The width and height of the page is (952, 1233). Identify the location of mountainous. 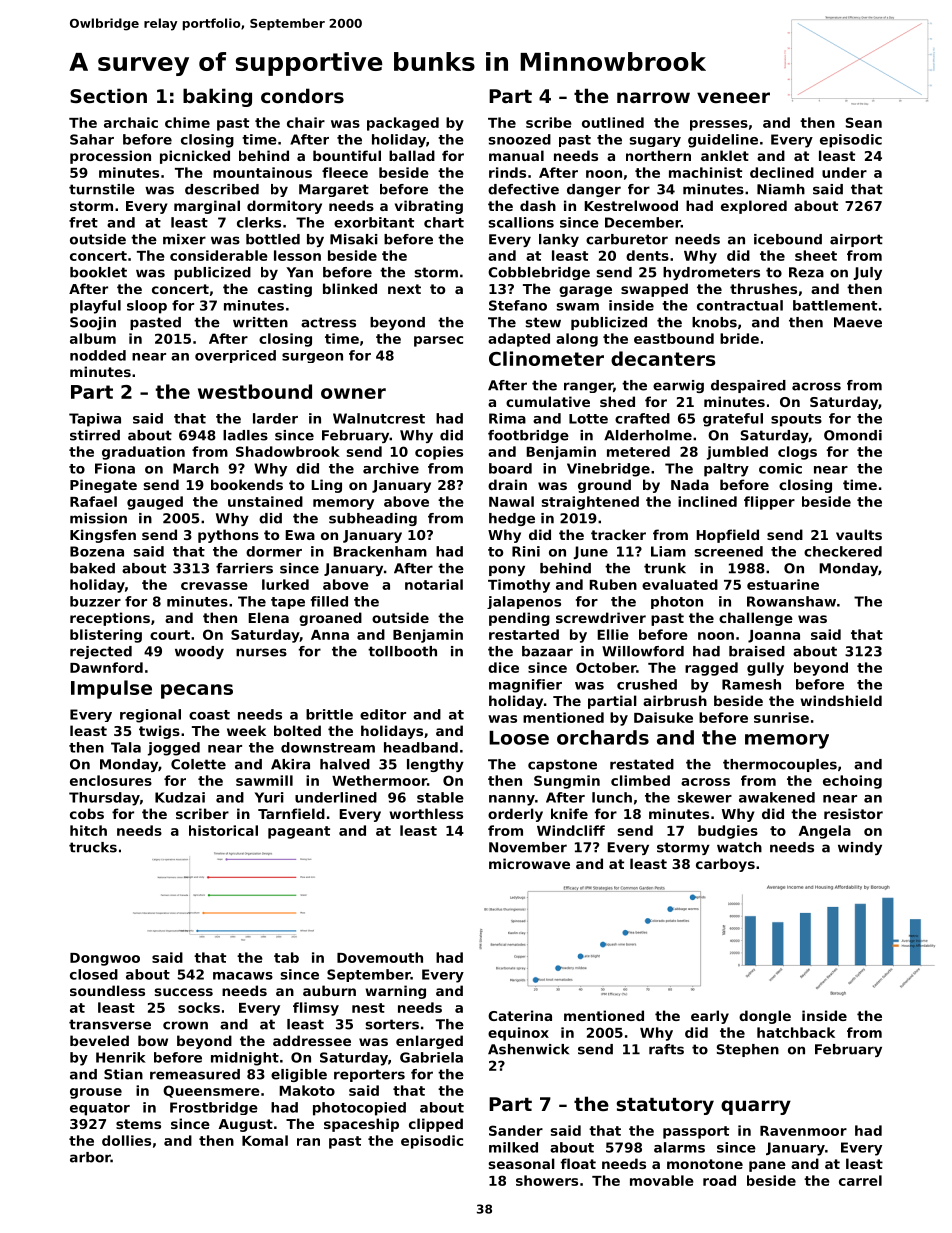
(262, 172).
